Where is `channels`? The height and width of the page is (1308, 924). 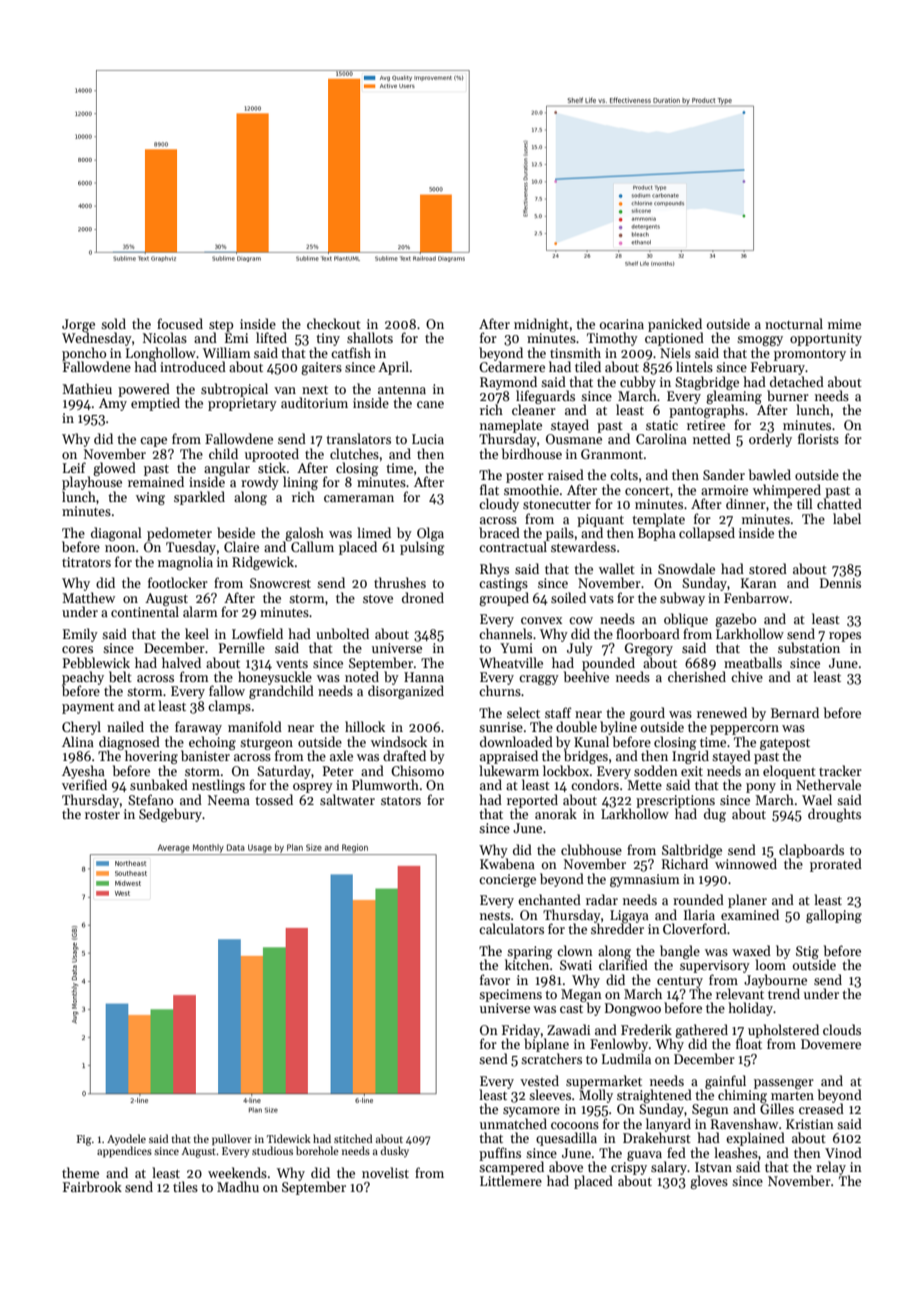 channels is located at coordinates (505, 633).
